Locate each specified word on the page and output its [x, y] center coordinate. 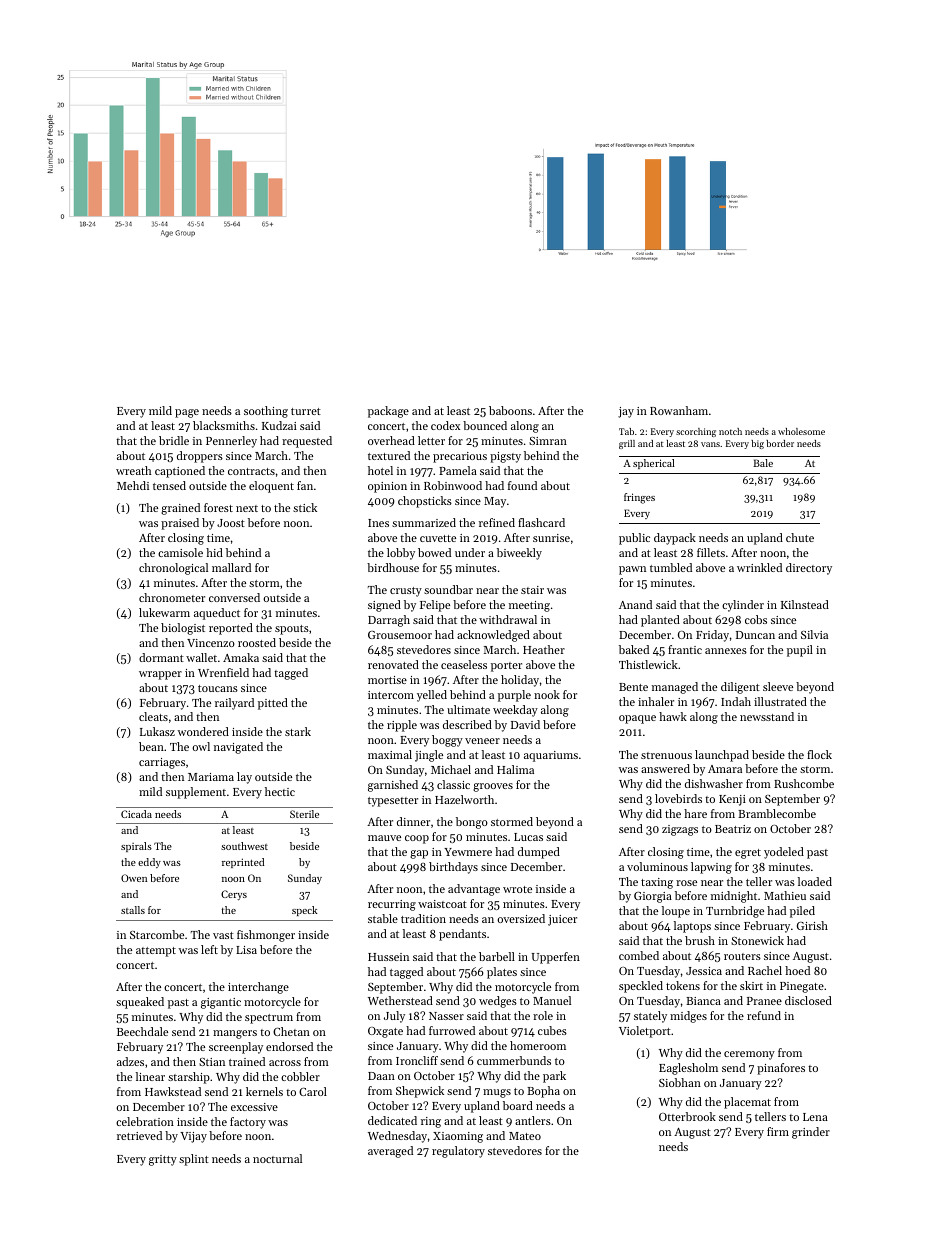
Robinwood [453, 485]
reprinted [243, 863]
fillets [711, 552]
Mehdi [133, 485]
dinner [413, 821]
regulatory [458, 1152]
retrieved [139, 1135]
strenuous [666, 755]
